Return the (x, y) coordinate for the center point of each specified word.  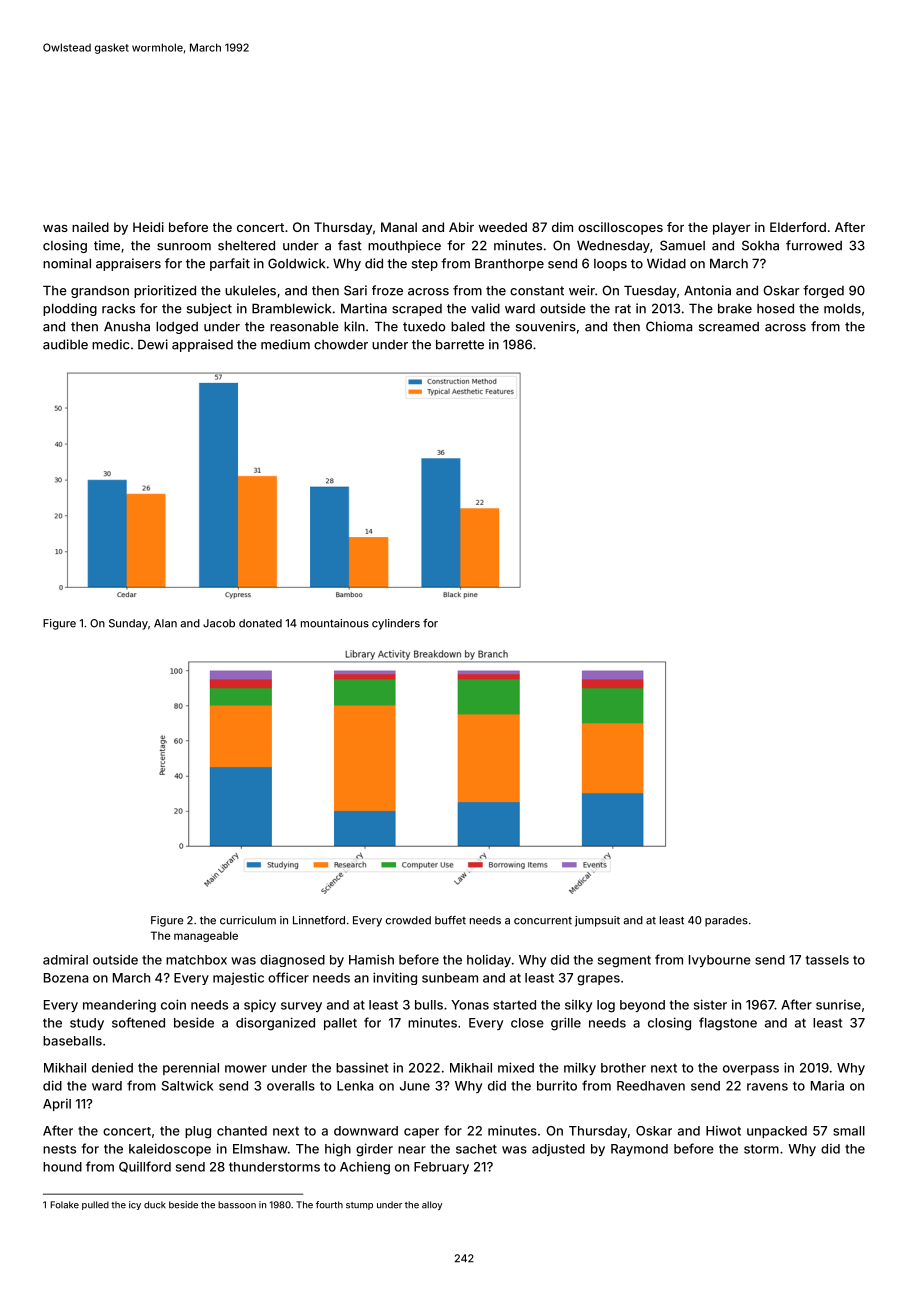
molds (842, 308)
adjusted (558, 1150)
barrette (460, 344)
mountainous (335, 623)
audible (65, 344)
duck (155, 1205)
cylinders (396, 624)
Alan (165, 623)
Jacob (219, 623)
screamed (729, 327)
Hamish (371, 959)
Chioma (669, 326)
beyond (642, 1006)
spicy (260, 1005)
